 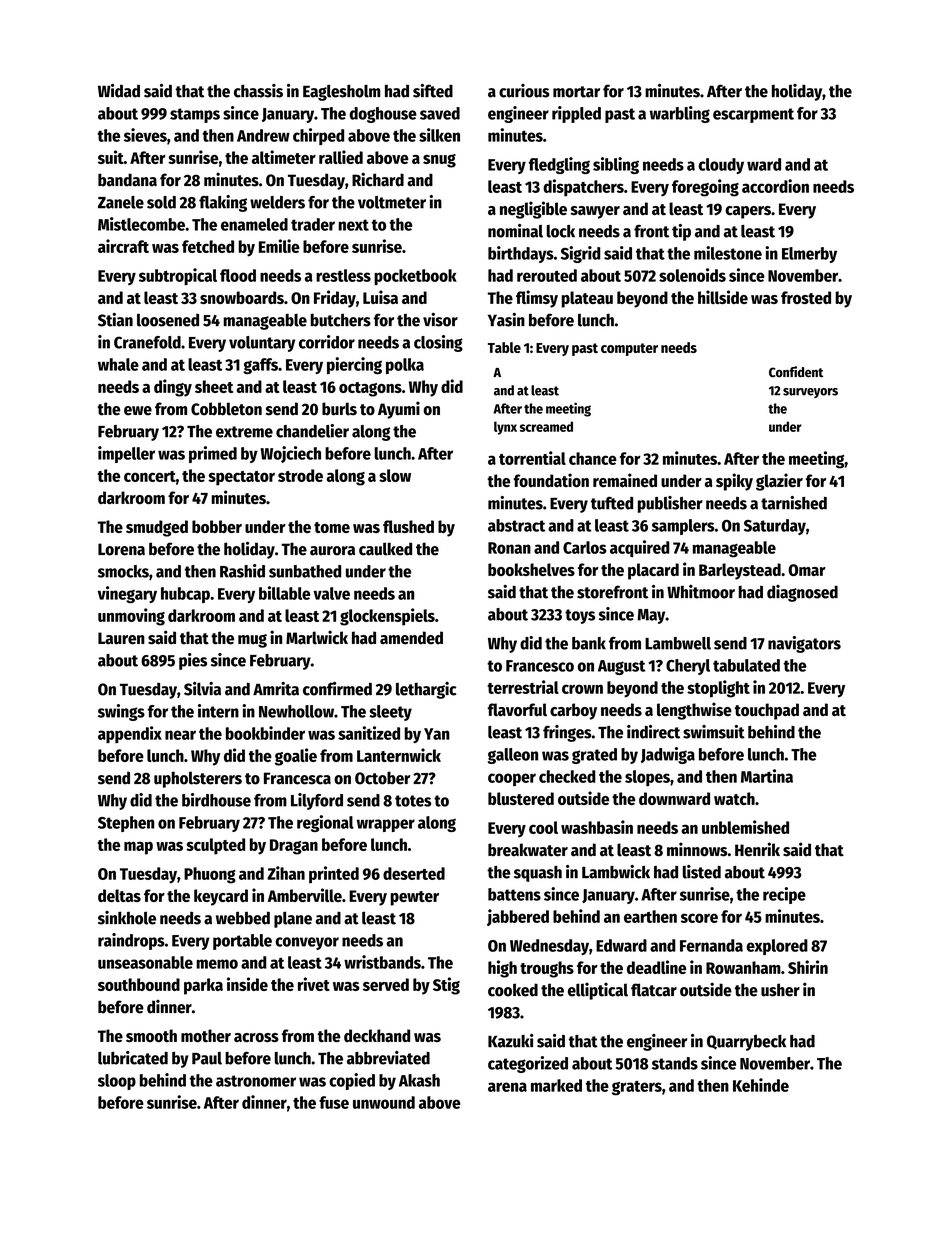 What do you see at coordinates (247, 984) in the screenshot?
I see `inside` at bounding box center [247, 984].
